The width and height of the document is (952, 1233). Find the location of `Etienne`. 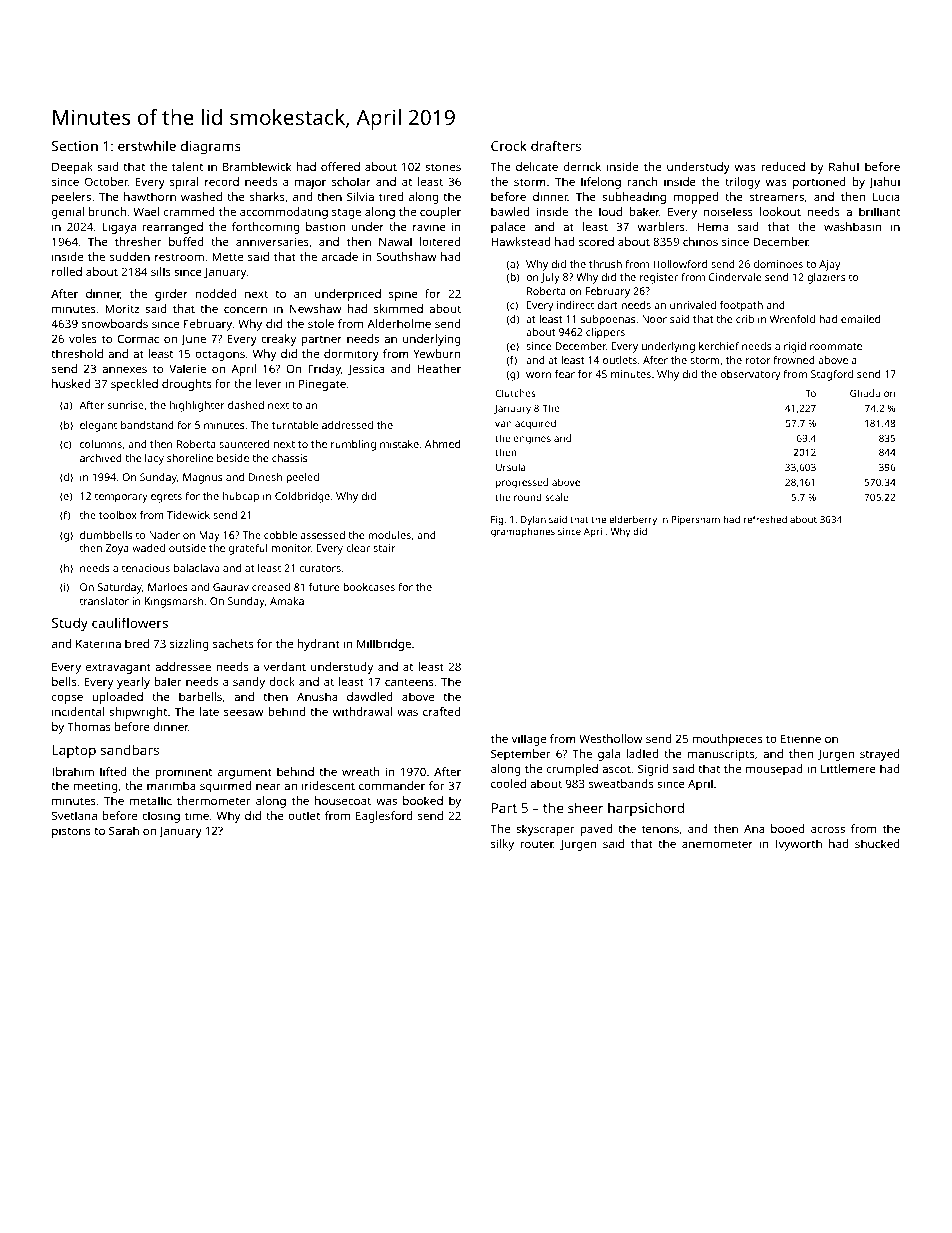

Etienne is located at coordinates (801, 738).
